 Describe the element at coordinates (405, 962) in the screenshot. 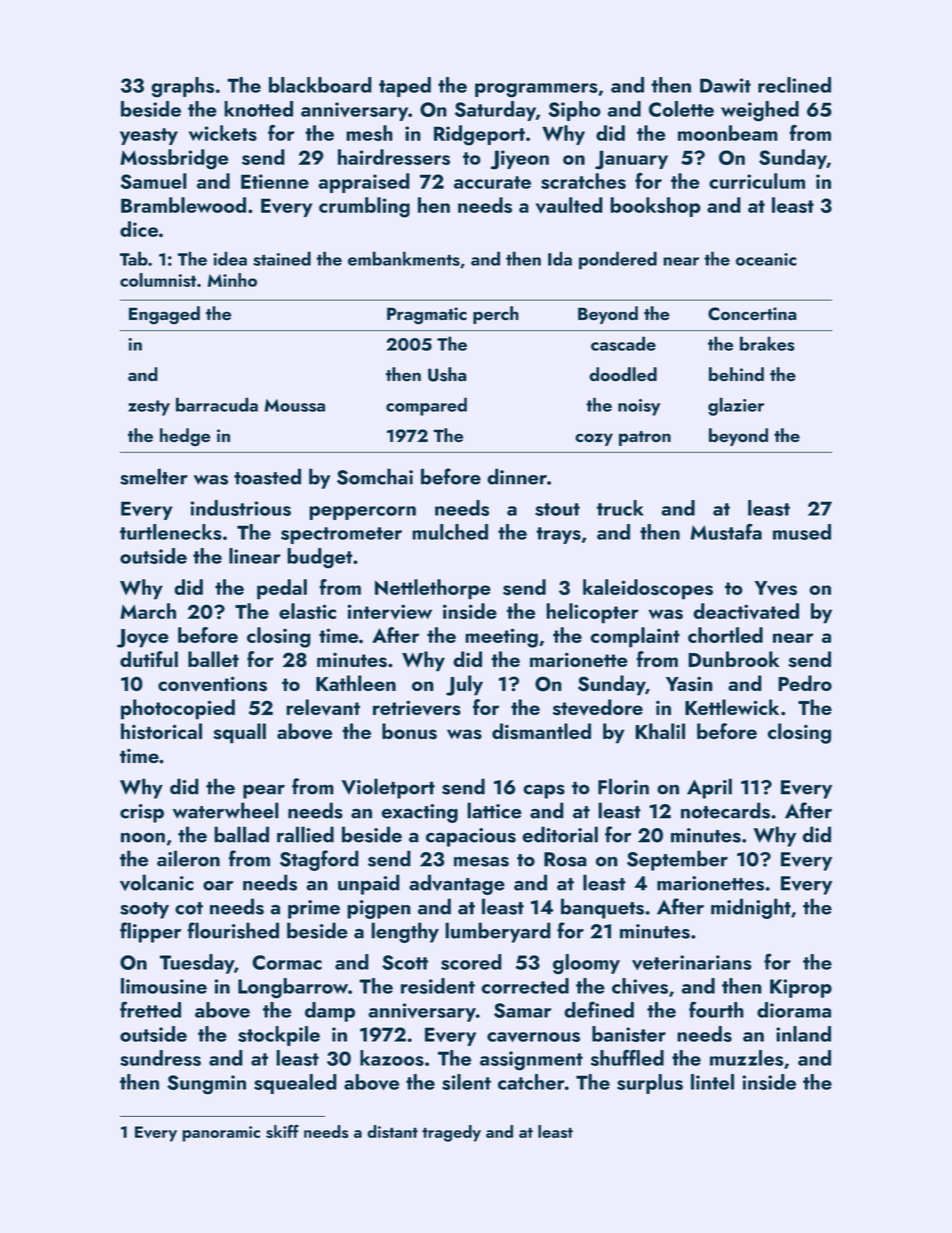

I see `Scott` at that location.
